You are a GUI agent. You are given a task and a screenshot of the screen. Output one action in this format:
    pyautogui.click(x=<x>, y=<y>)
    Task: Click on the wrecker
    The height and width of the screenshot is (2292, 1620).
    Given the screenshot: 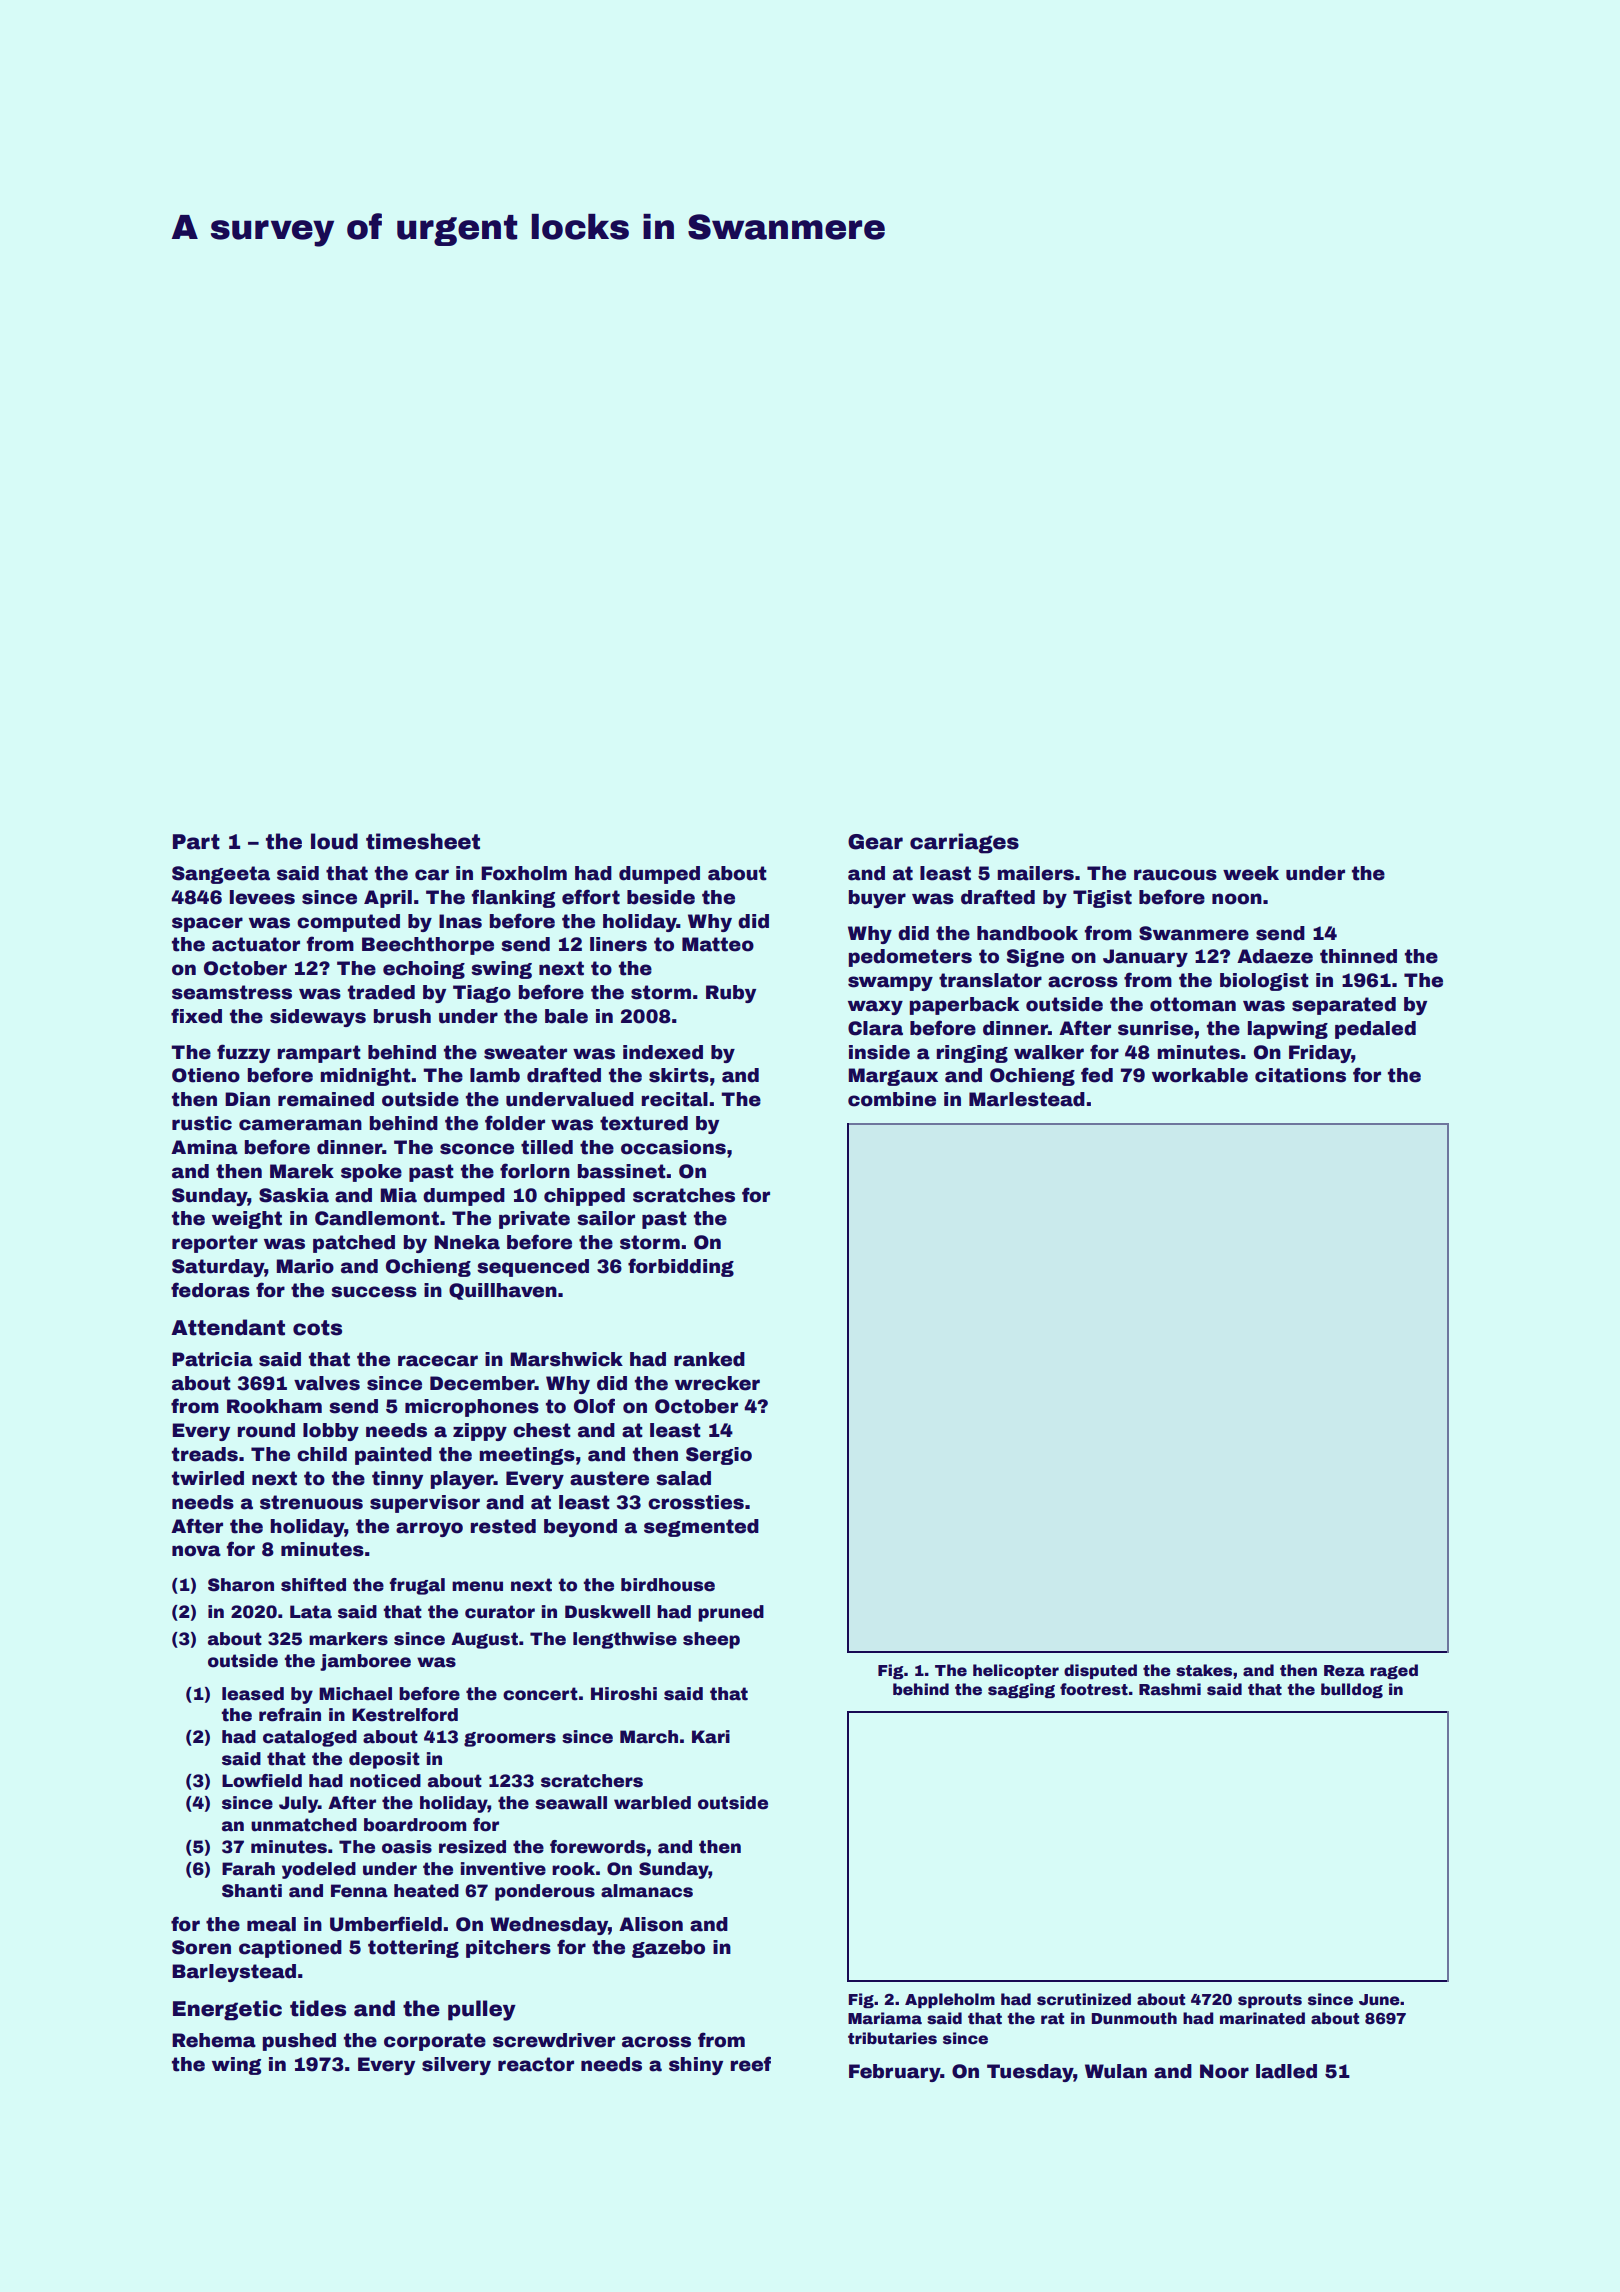 What is the action you would take?
    pyautogui.click(x=717, y=1383)
